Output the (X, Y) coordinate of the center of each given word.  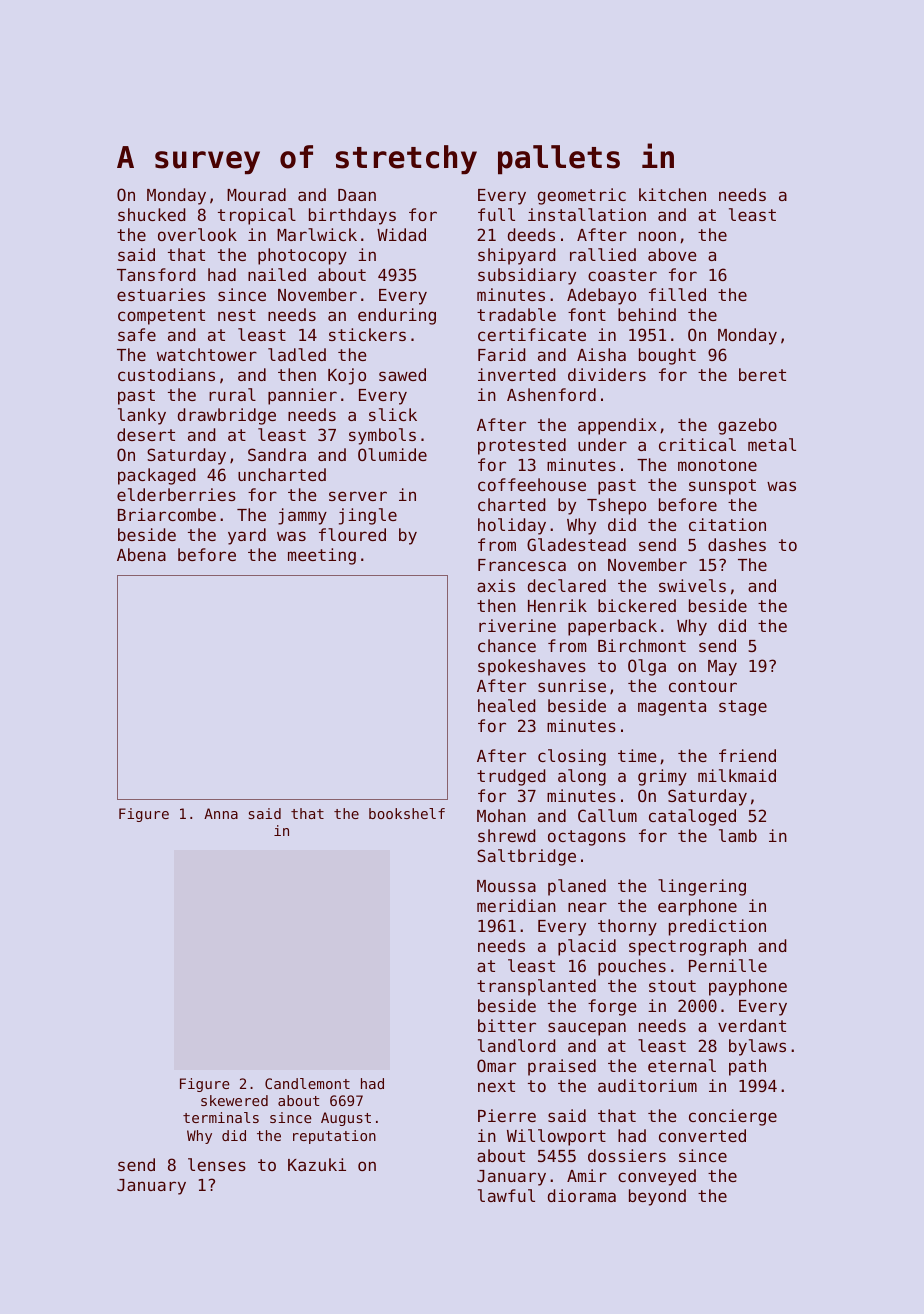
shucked (151, 214)
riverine (517, 625)
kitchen (672, 194)
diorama (582, 1195)
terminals (221, 1117)
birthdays (352, 216)
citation (727, 524)
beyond (657, 1197)
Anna (221, 813)
